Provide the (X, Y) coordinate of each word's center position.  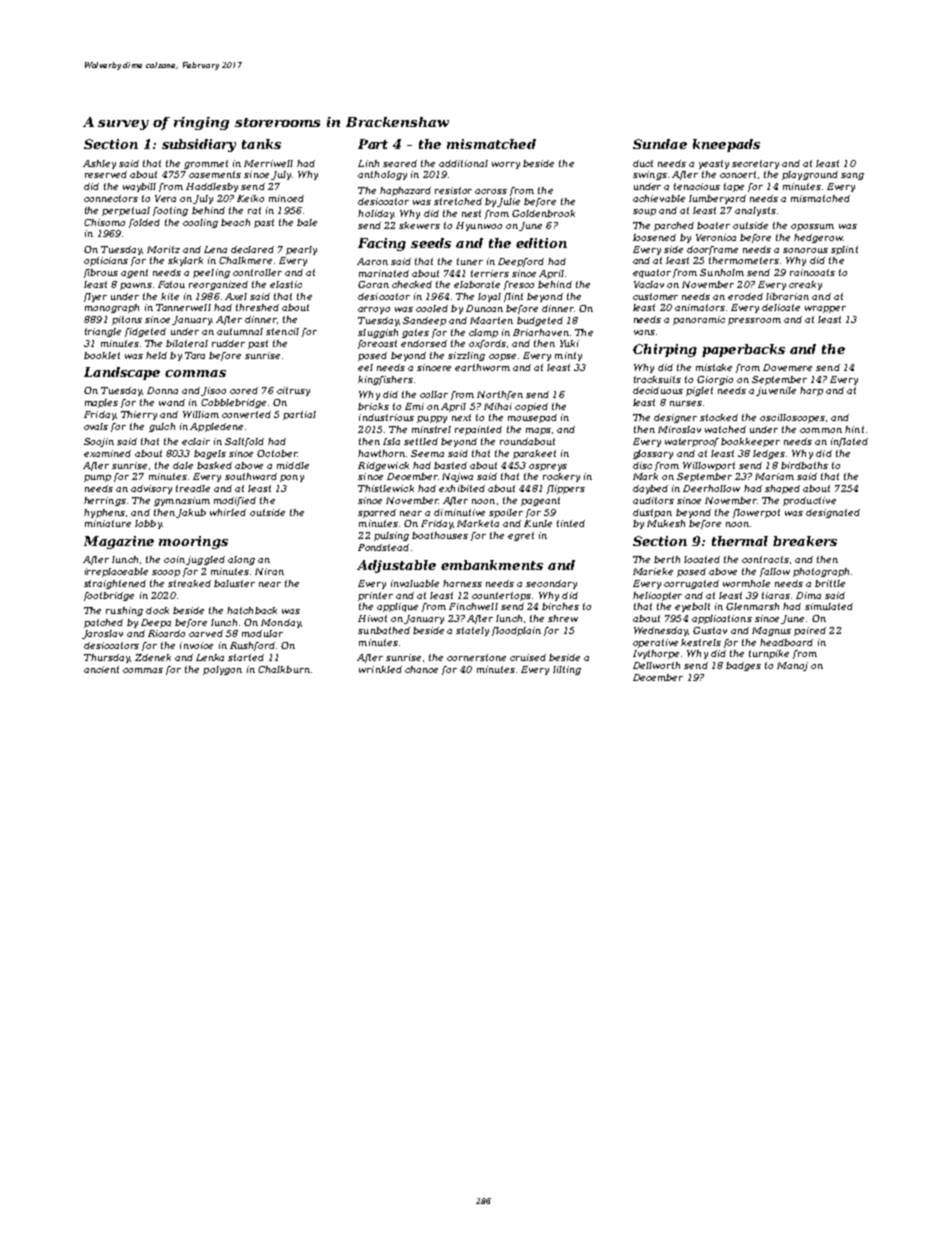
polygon (222, 670)
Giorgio (715, 380)
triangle (103, 332)
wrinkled (380, 669)
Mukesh (666, 523)
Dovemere (787, 367)
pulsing (391, 536)
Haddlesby (212, 187)
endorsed (424, 343)
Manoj (792, 666)
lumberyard (717, 199)
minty (568, 356)
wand (172, 402)
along (241, 560)
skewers (419, 225)
